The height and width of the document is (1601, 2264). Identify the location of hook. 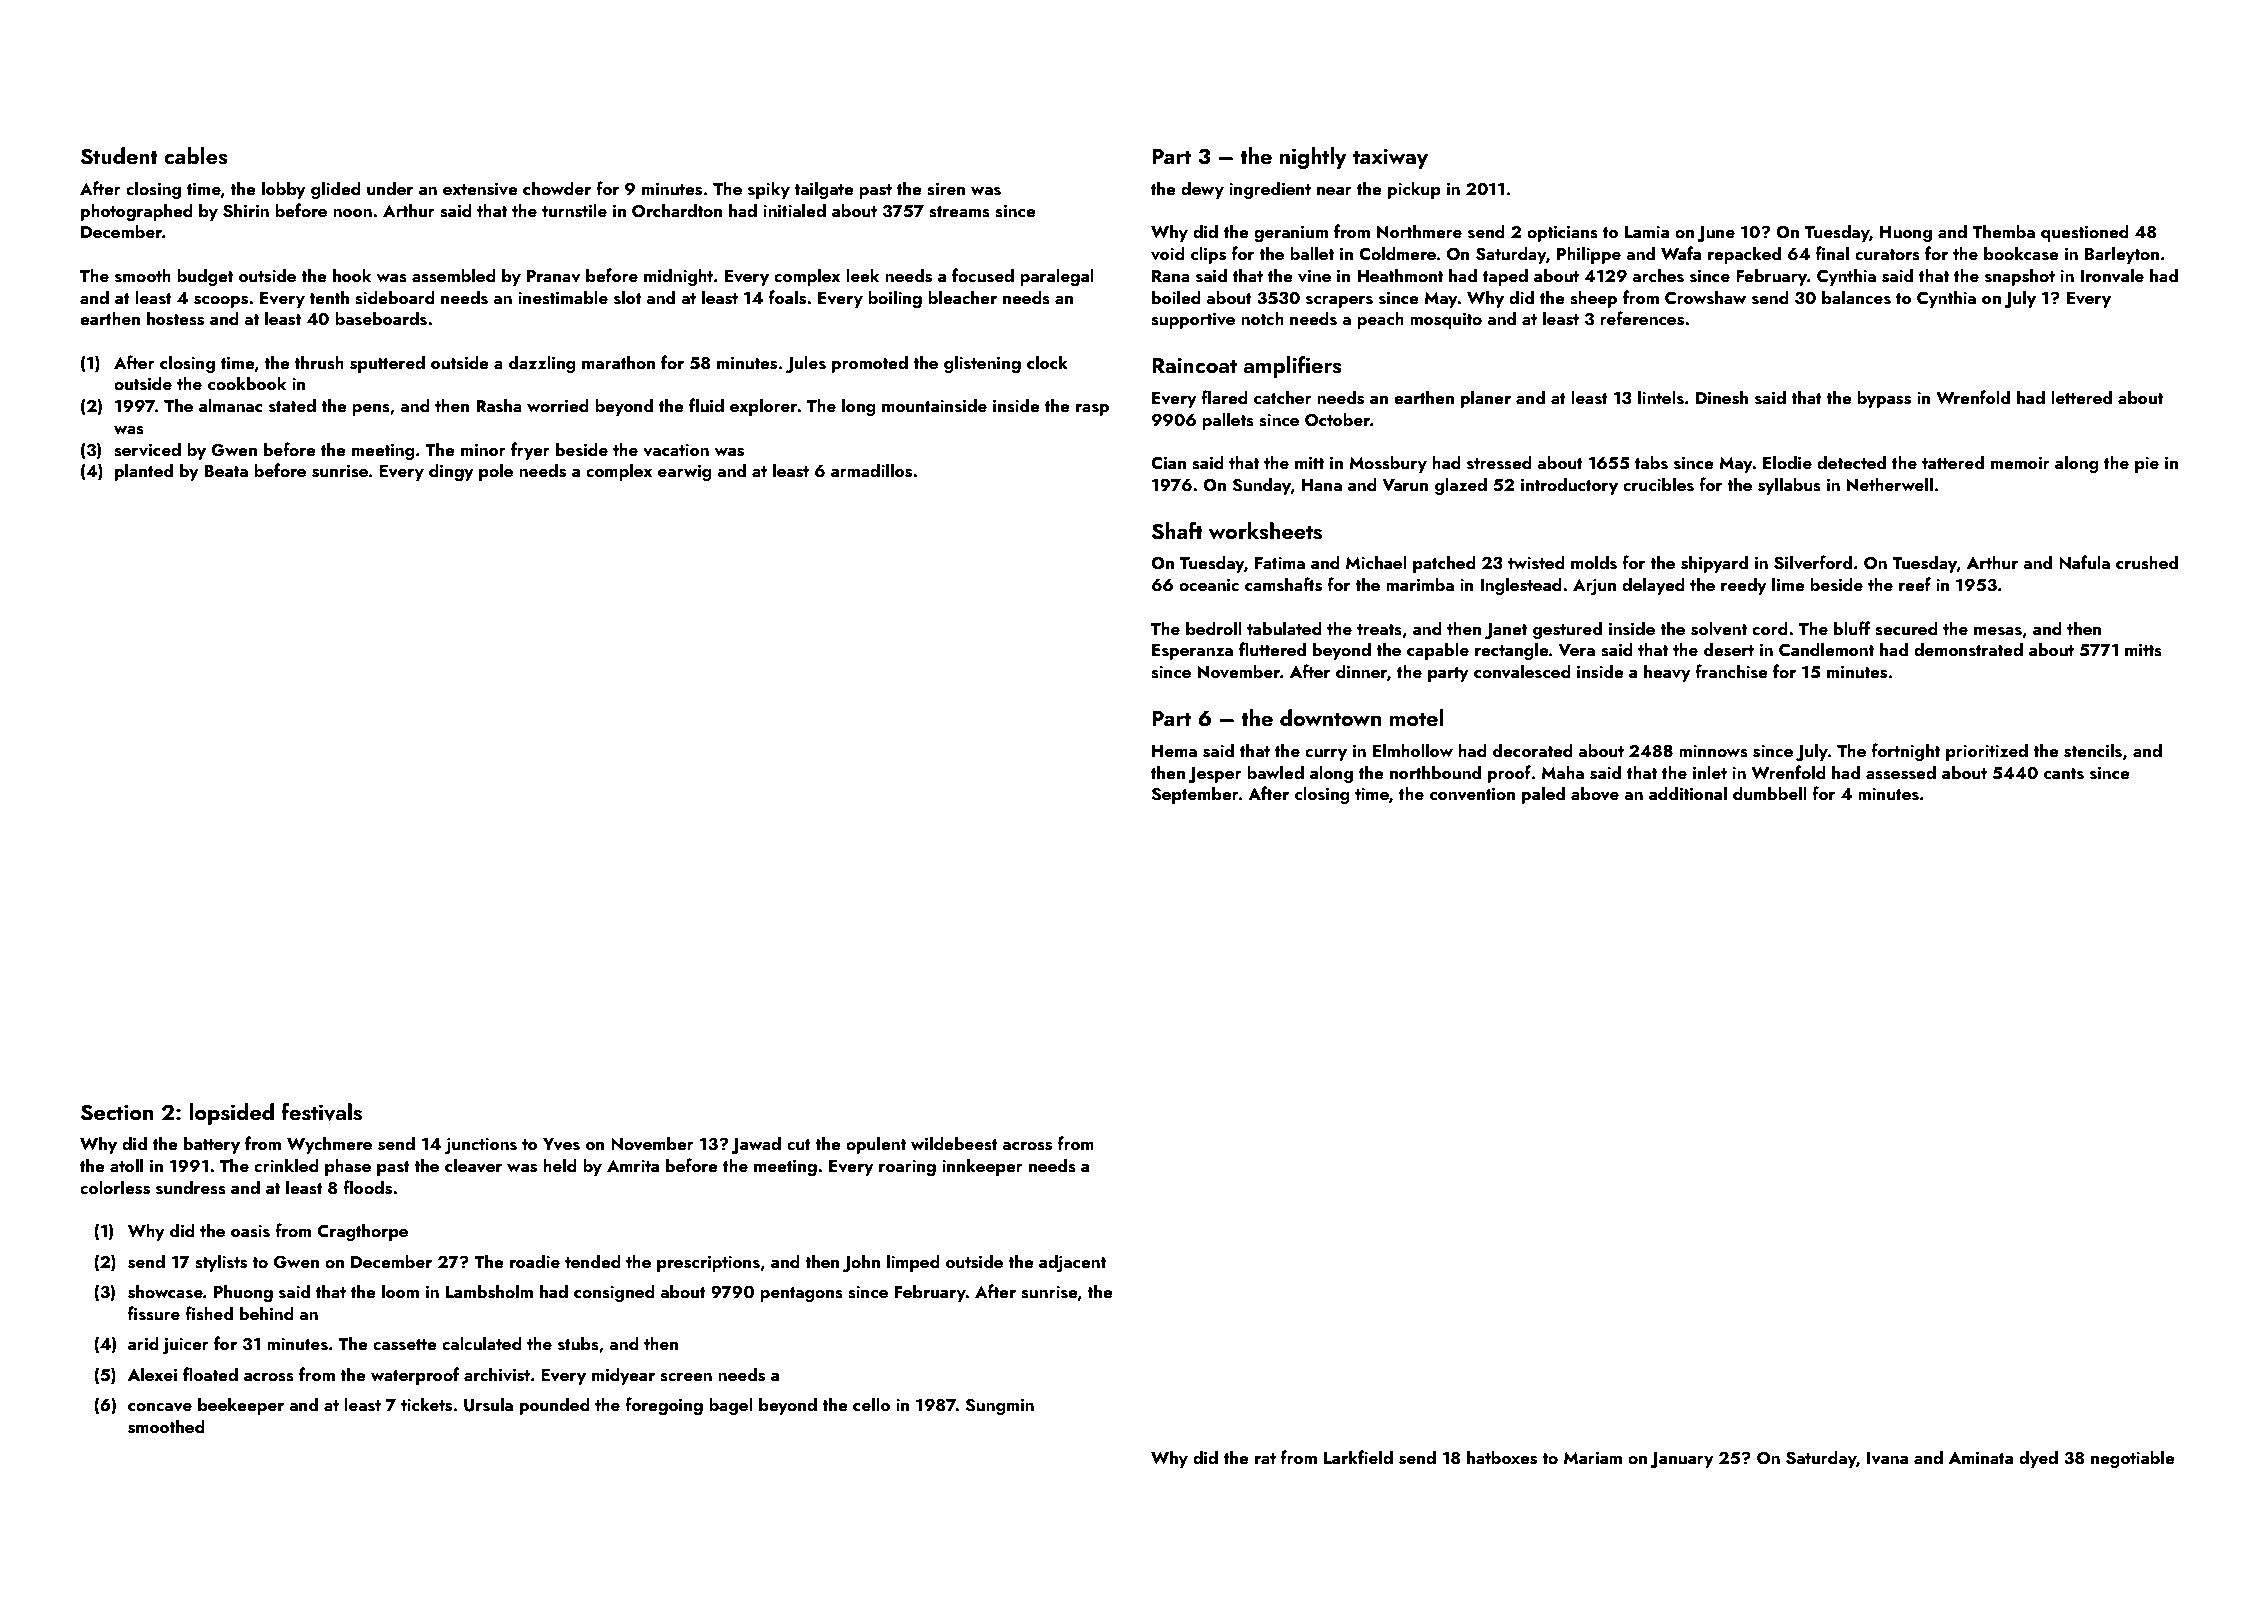
(352, 275).
